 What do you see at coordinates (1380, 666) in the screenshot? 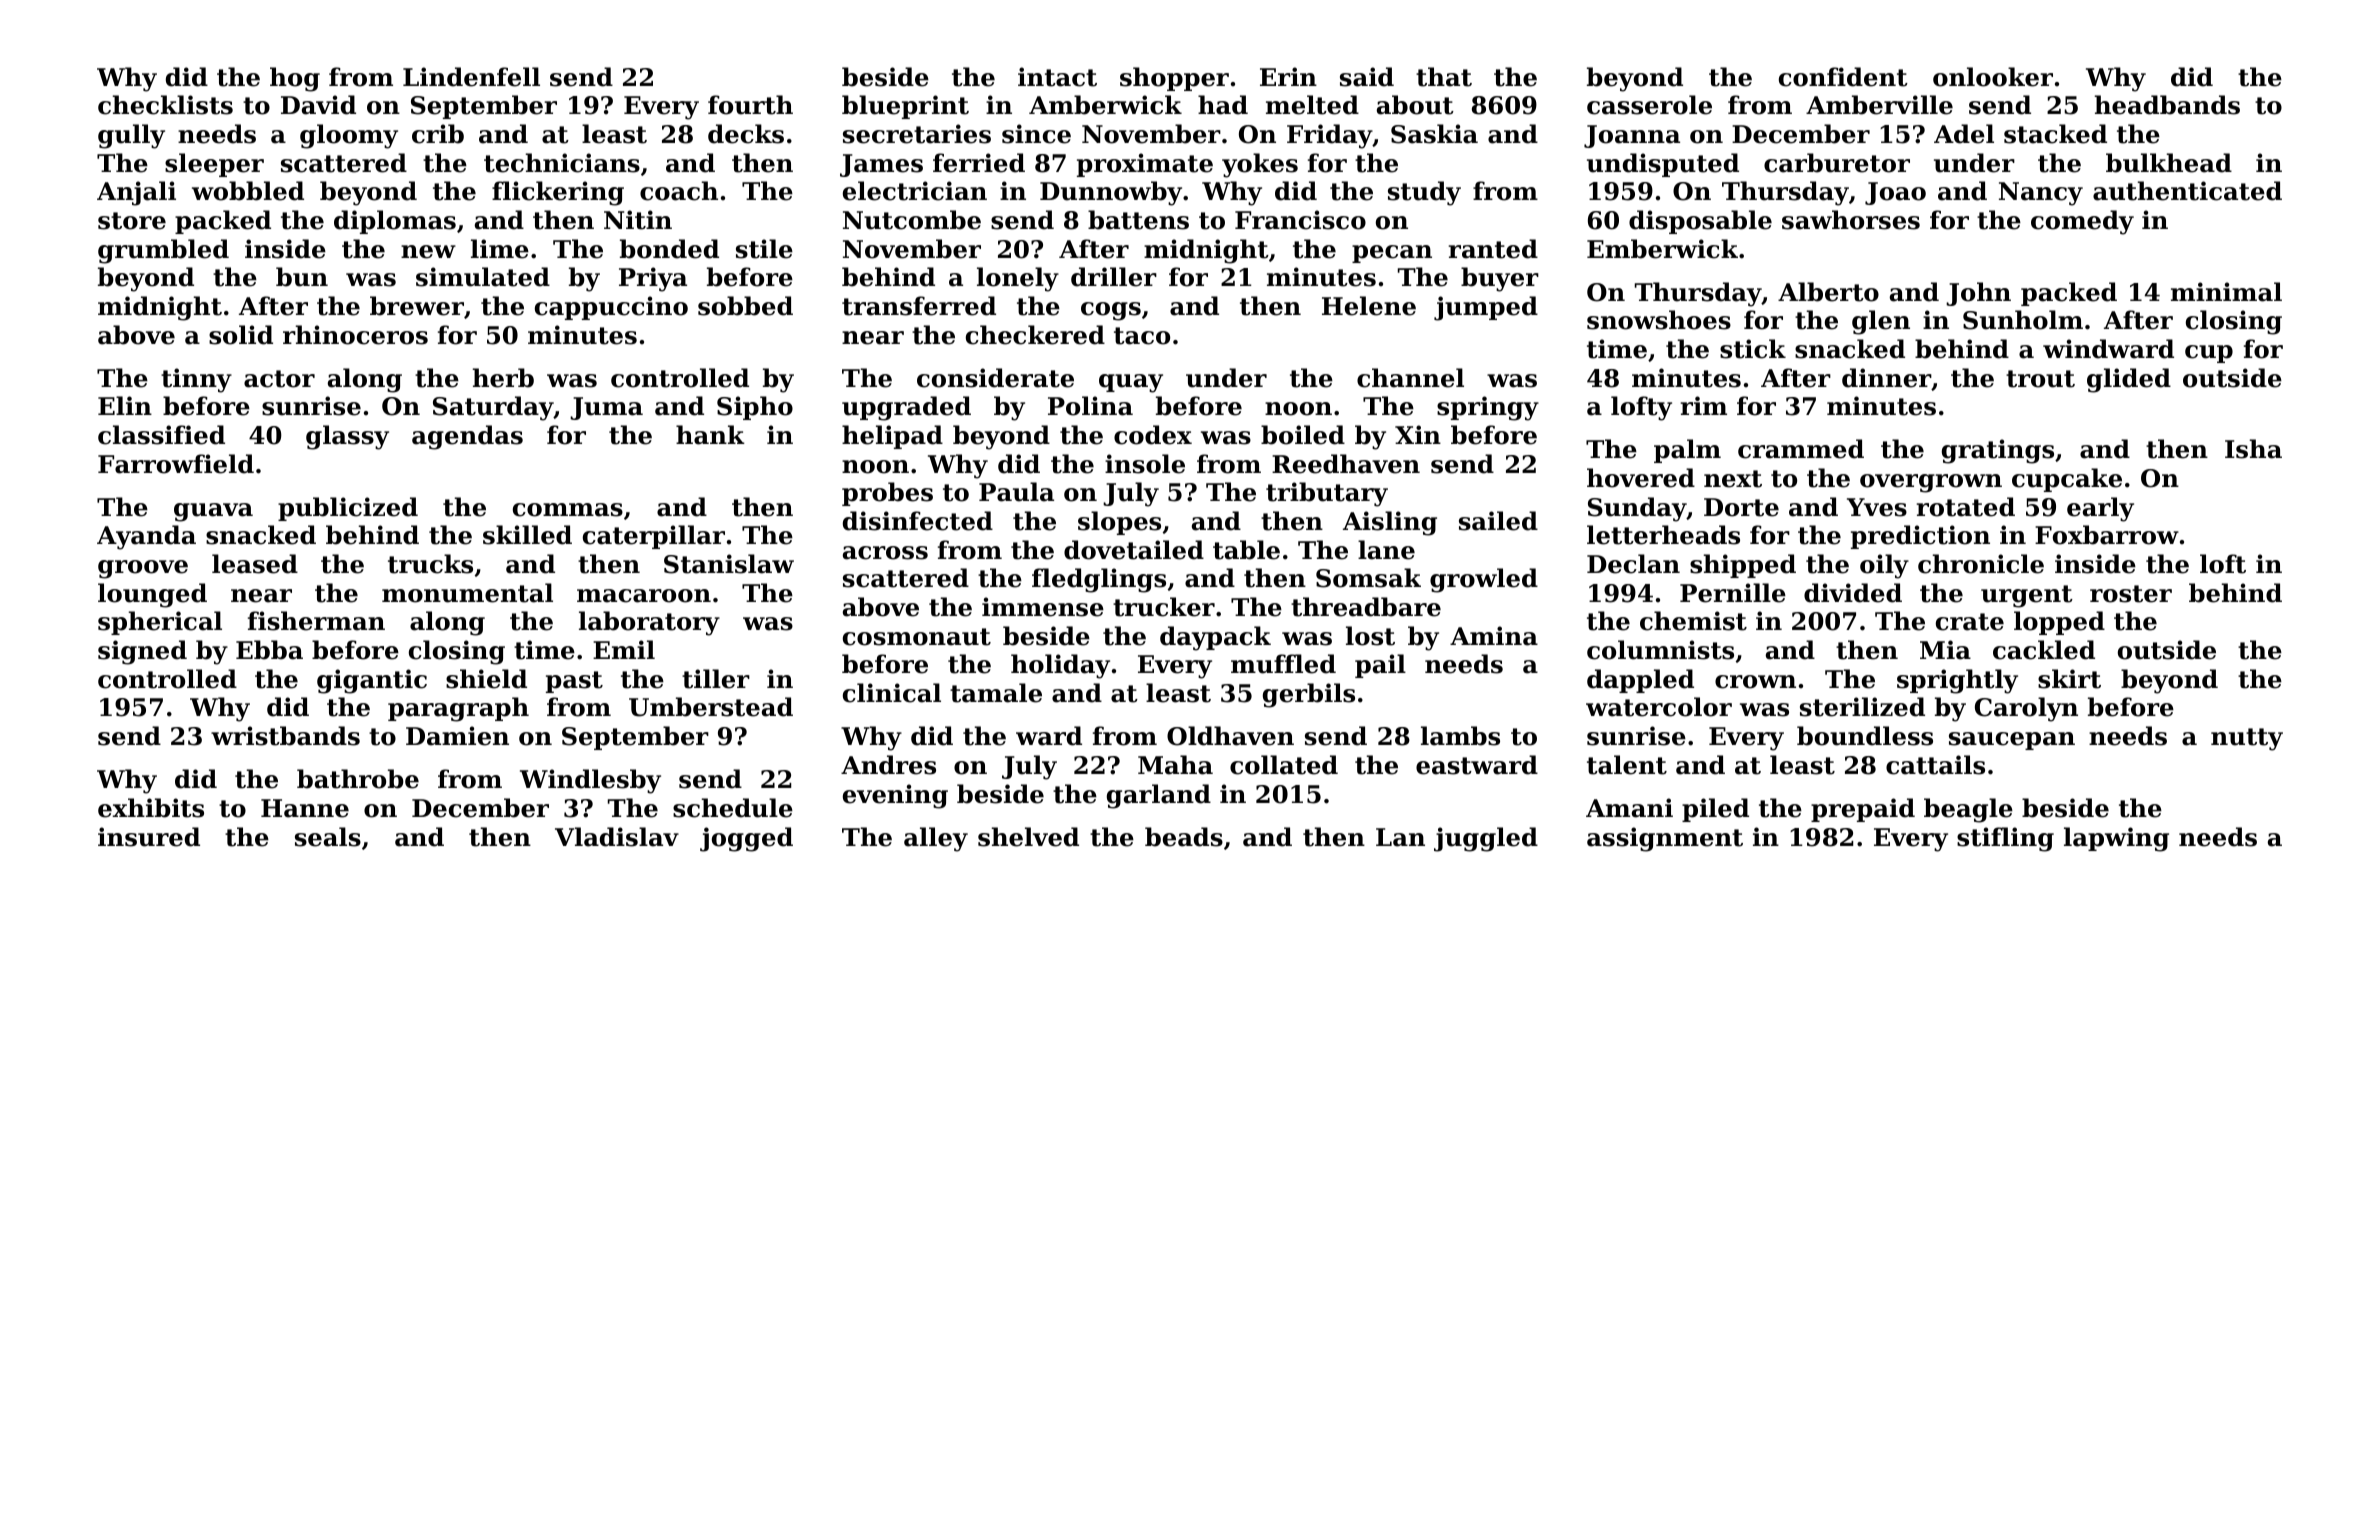
I see `pail` at bounding box center [1380, 666].
